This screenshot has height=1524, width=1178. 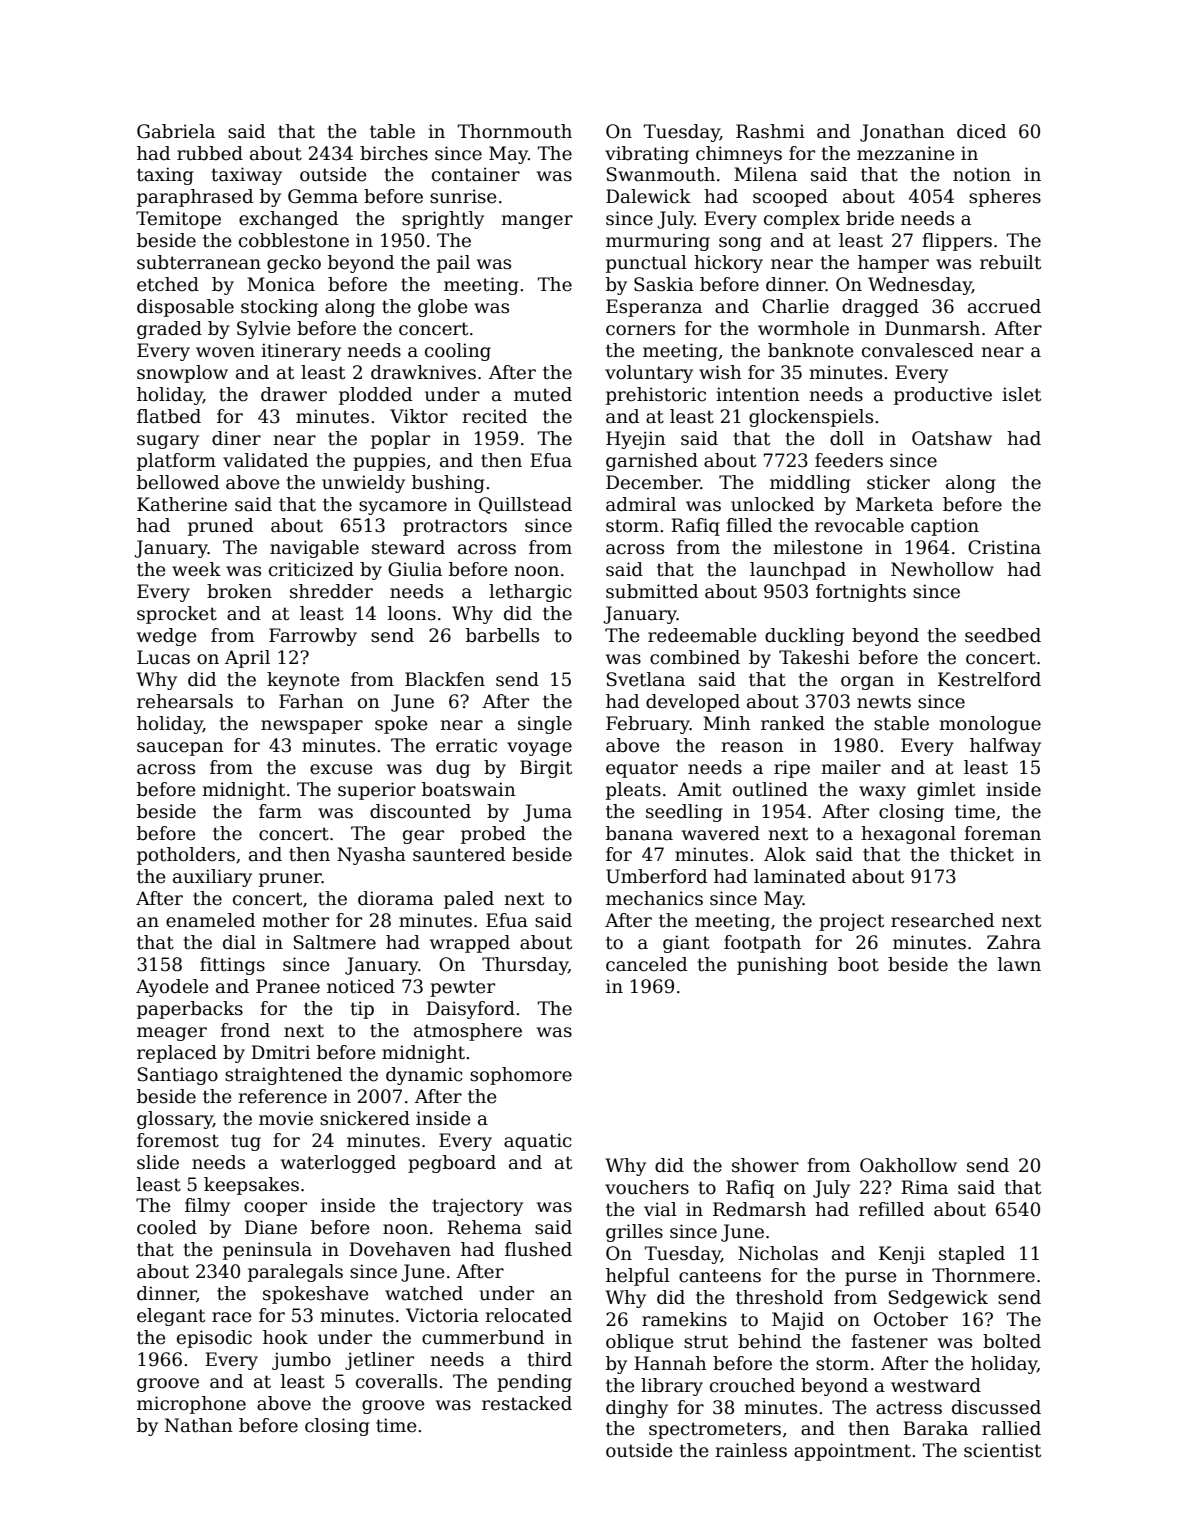 What do you see at coordinates (942, 920) in the screenshot?
I see `researched` at bounding box center [942, 920].
